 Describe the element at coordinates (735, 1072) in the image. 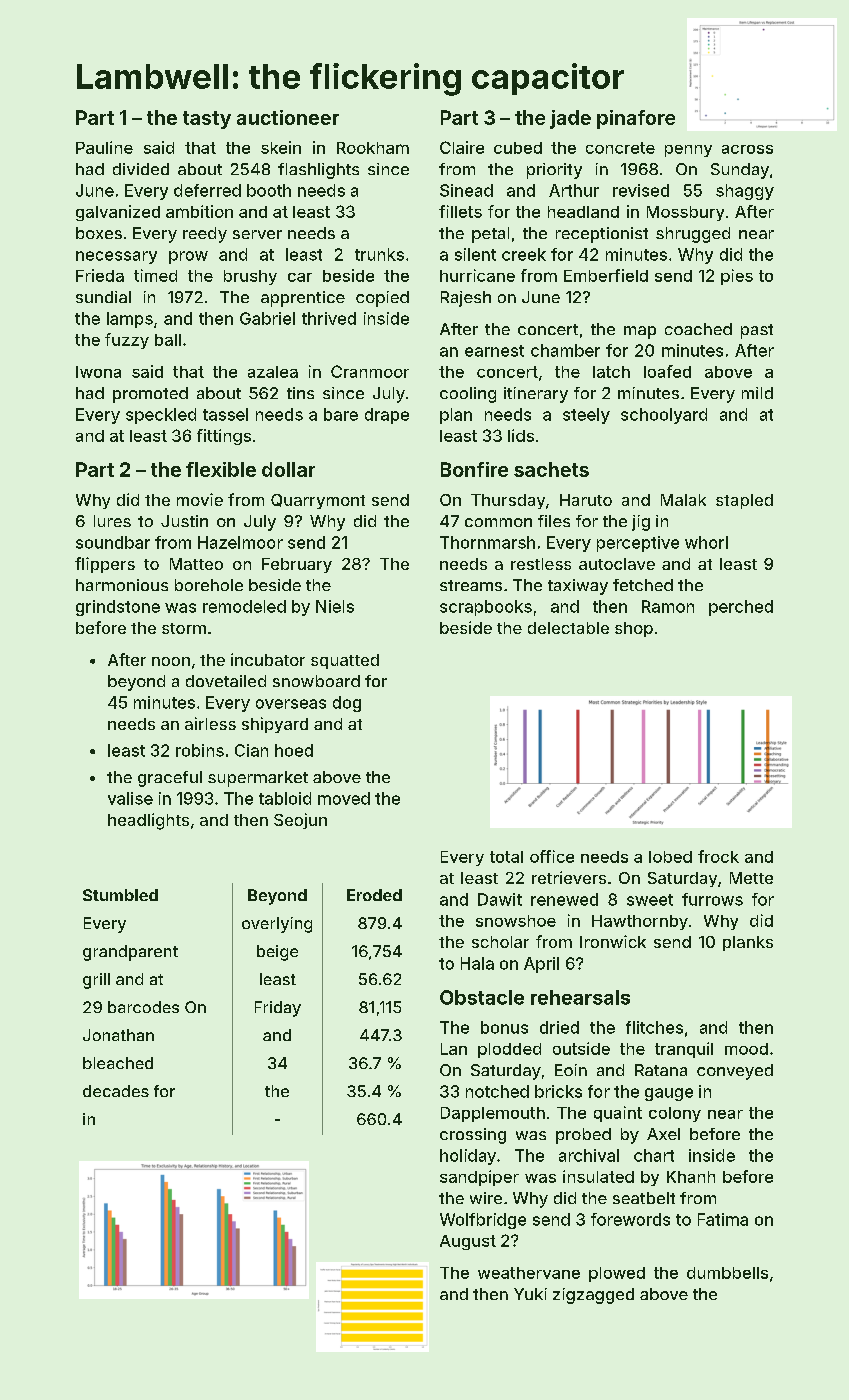

I see `conveyed` at that location.
